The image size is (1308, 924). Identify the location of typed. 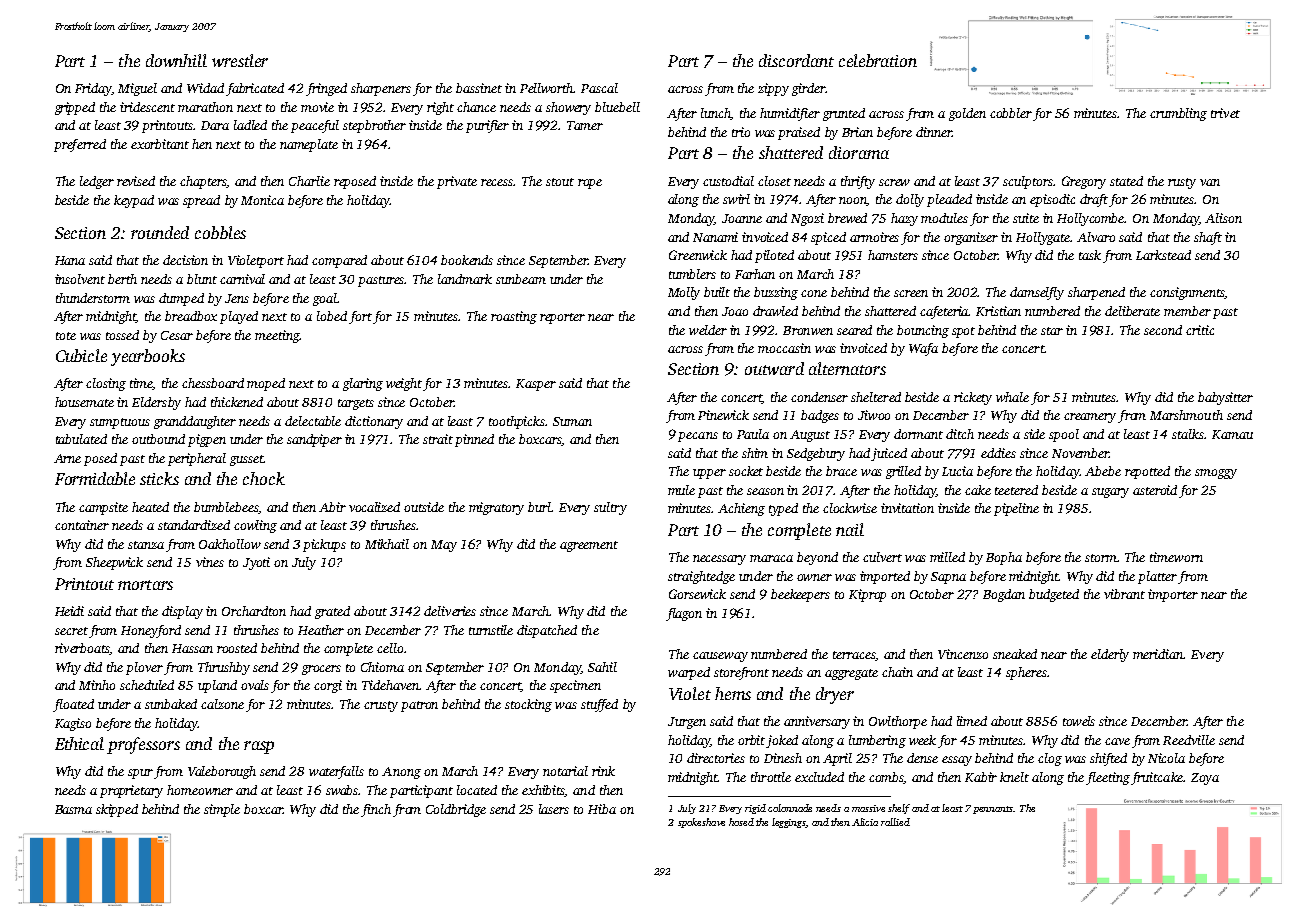
(783, 509).
